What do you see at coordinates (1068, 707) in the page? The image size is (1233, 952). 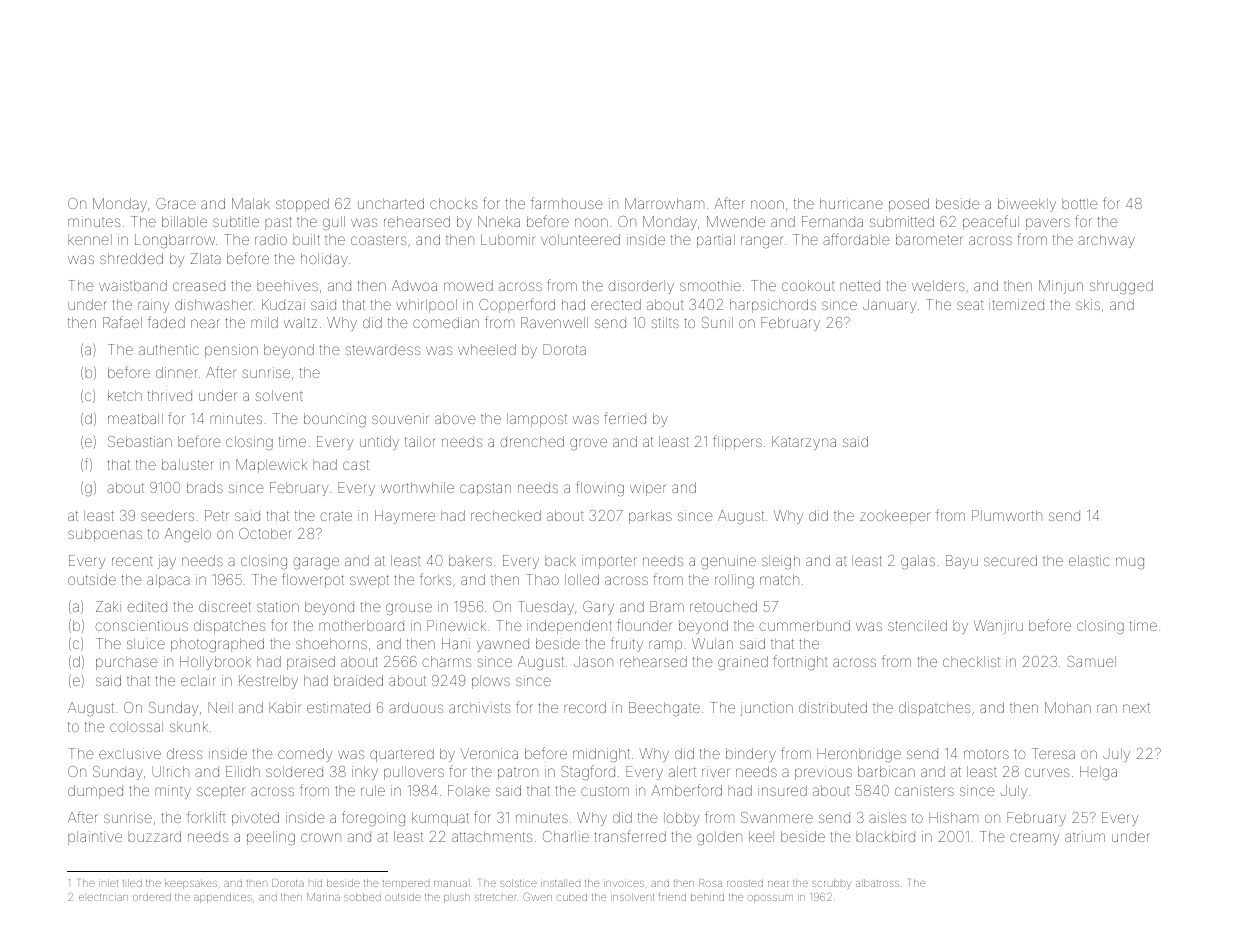 I see `Mohan` at bounding box center [1068, 707].
